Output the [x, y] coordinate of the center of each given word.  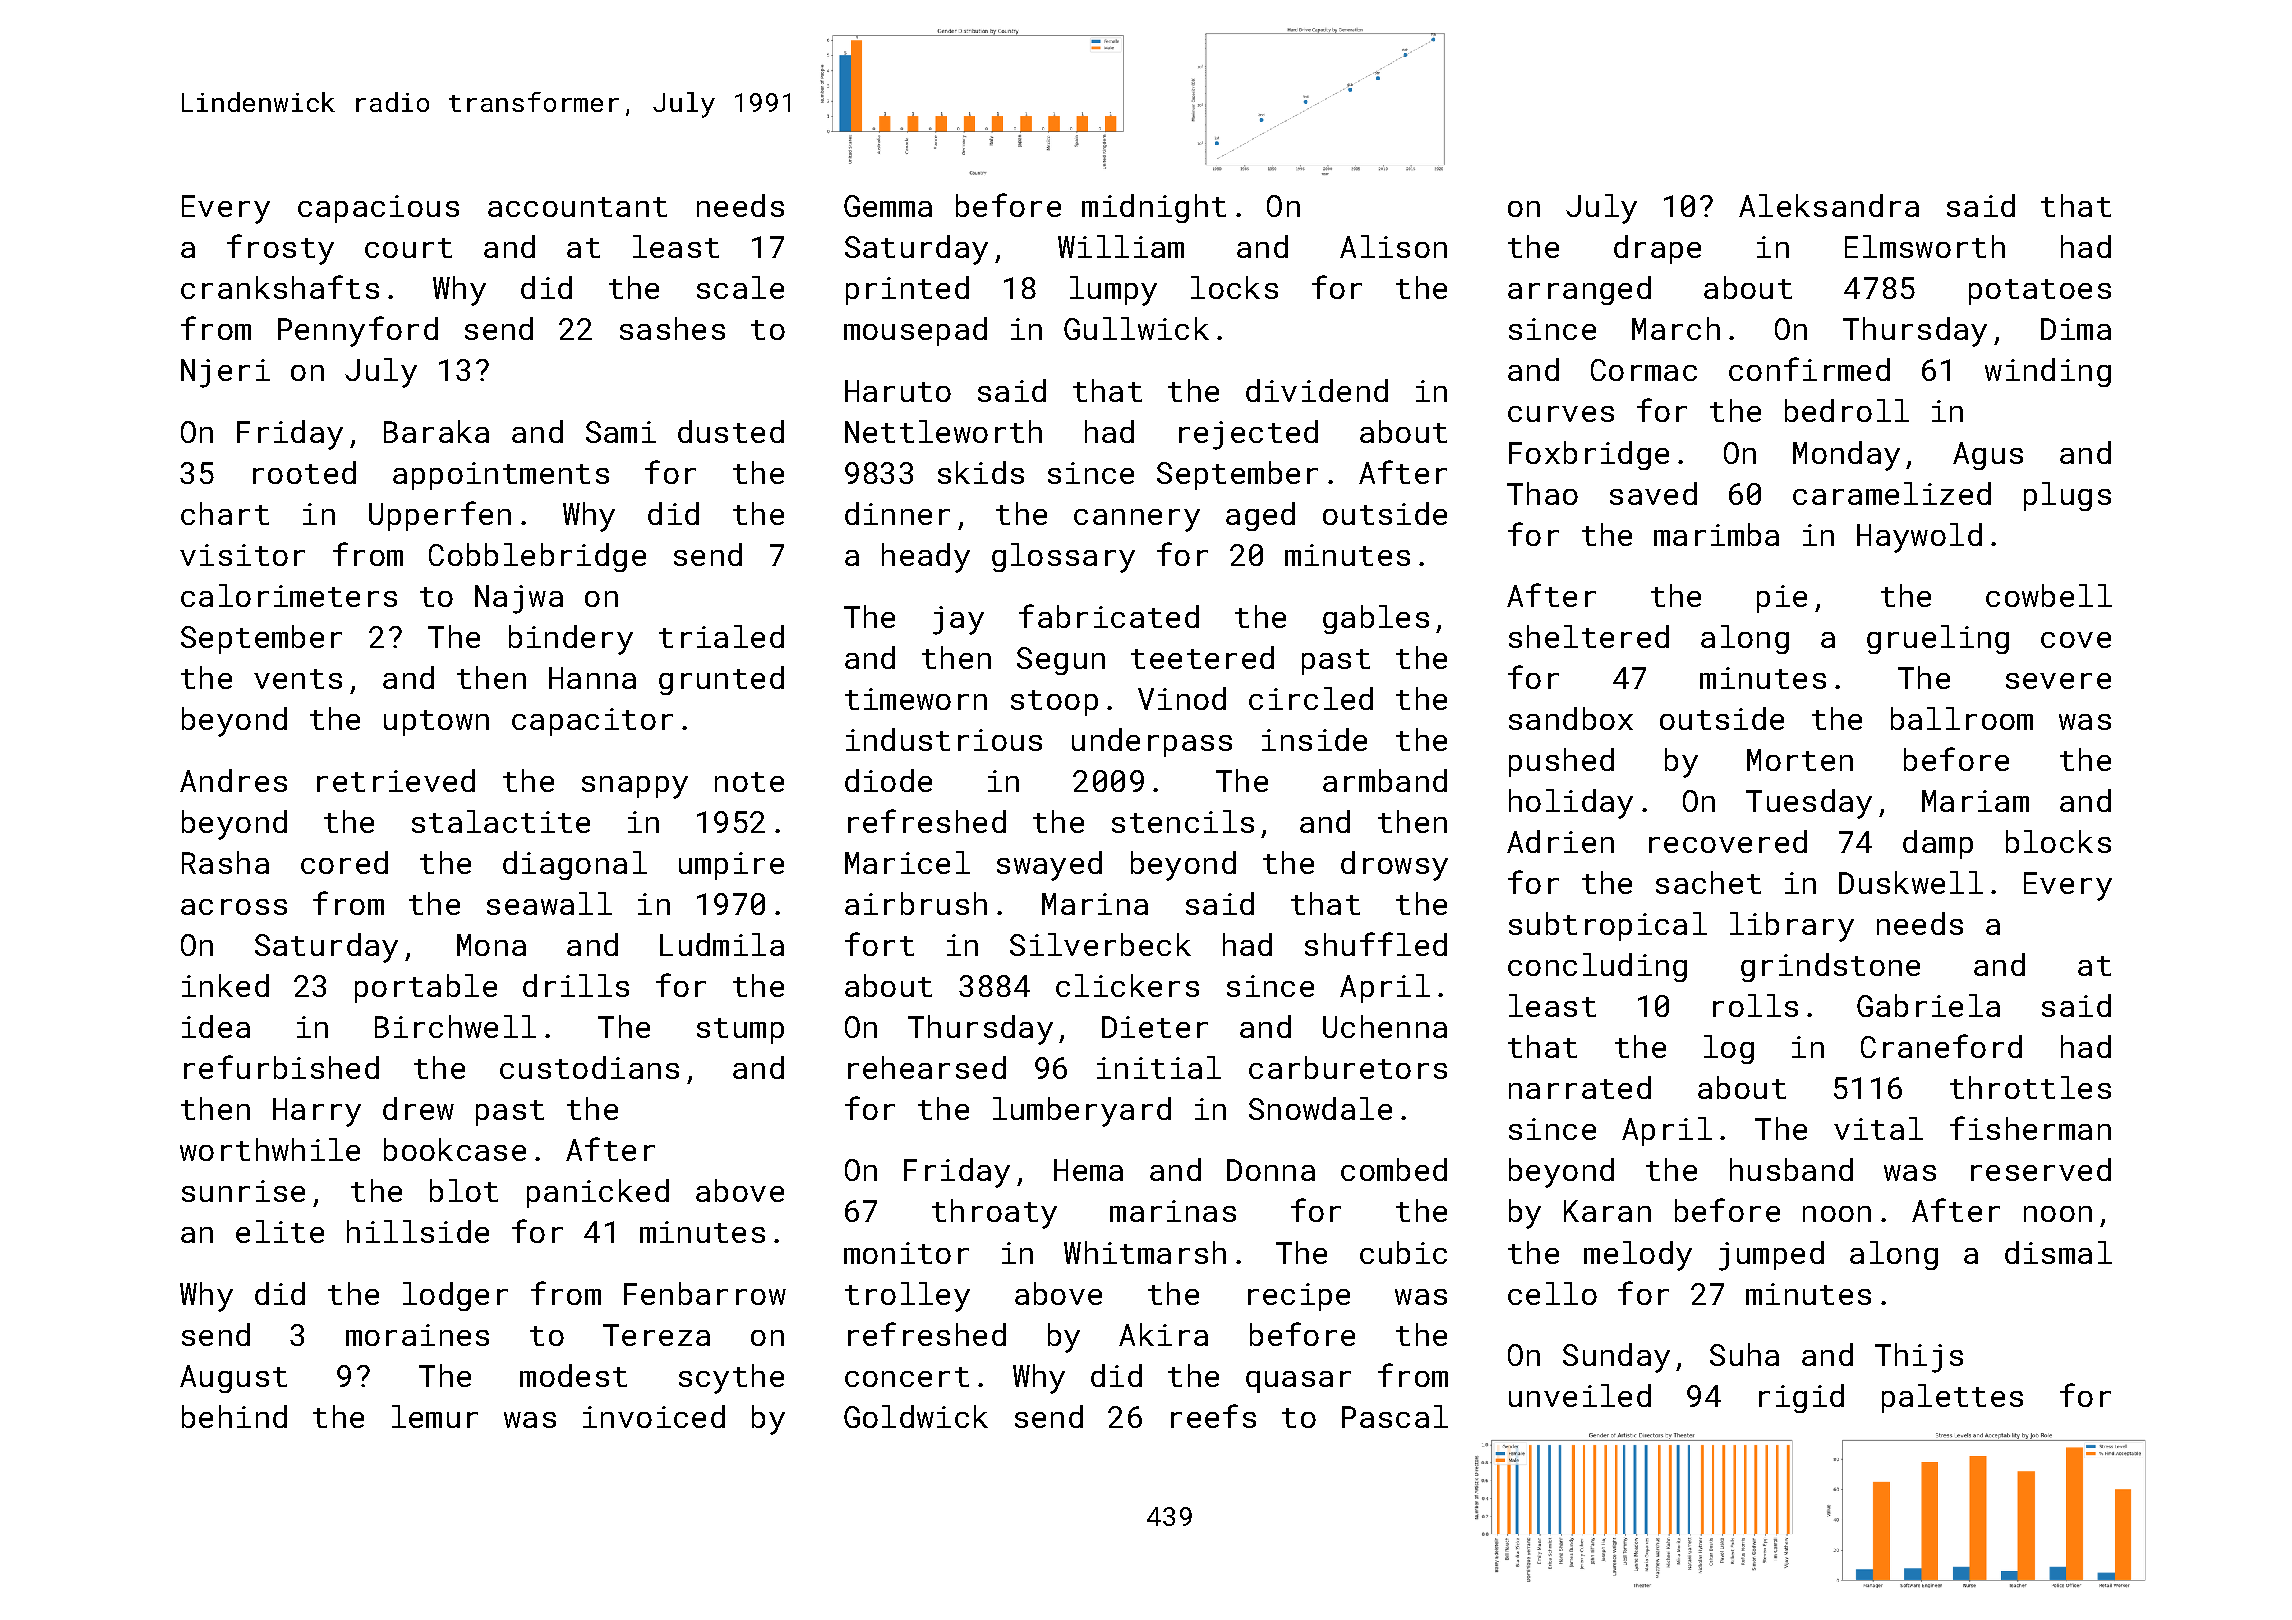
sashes [672, 328]
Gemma [888, 206]
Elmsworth [1925, 246]
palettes [1952, 1398]
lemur [435, 1416]
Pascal [1395, 1416]
